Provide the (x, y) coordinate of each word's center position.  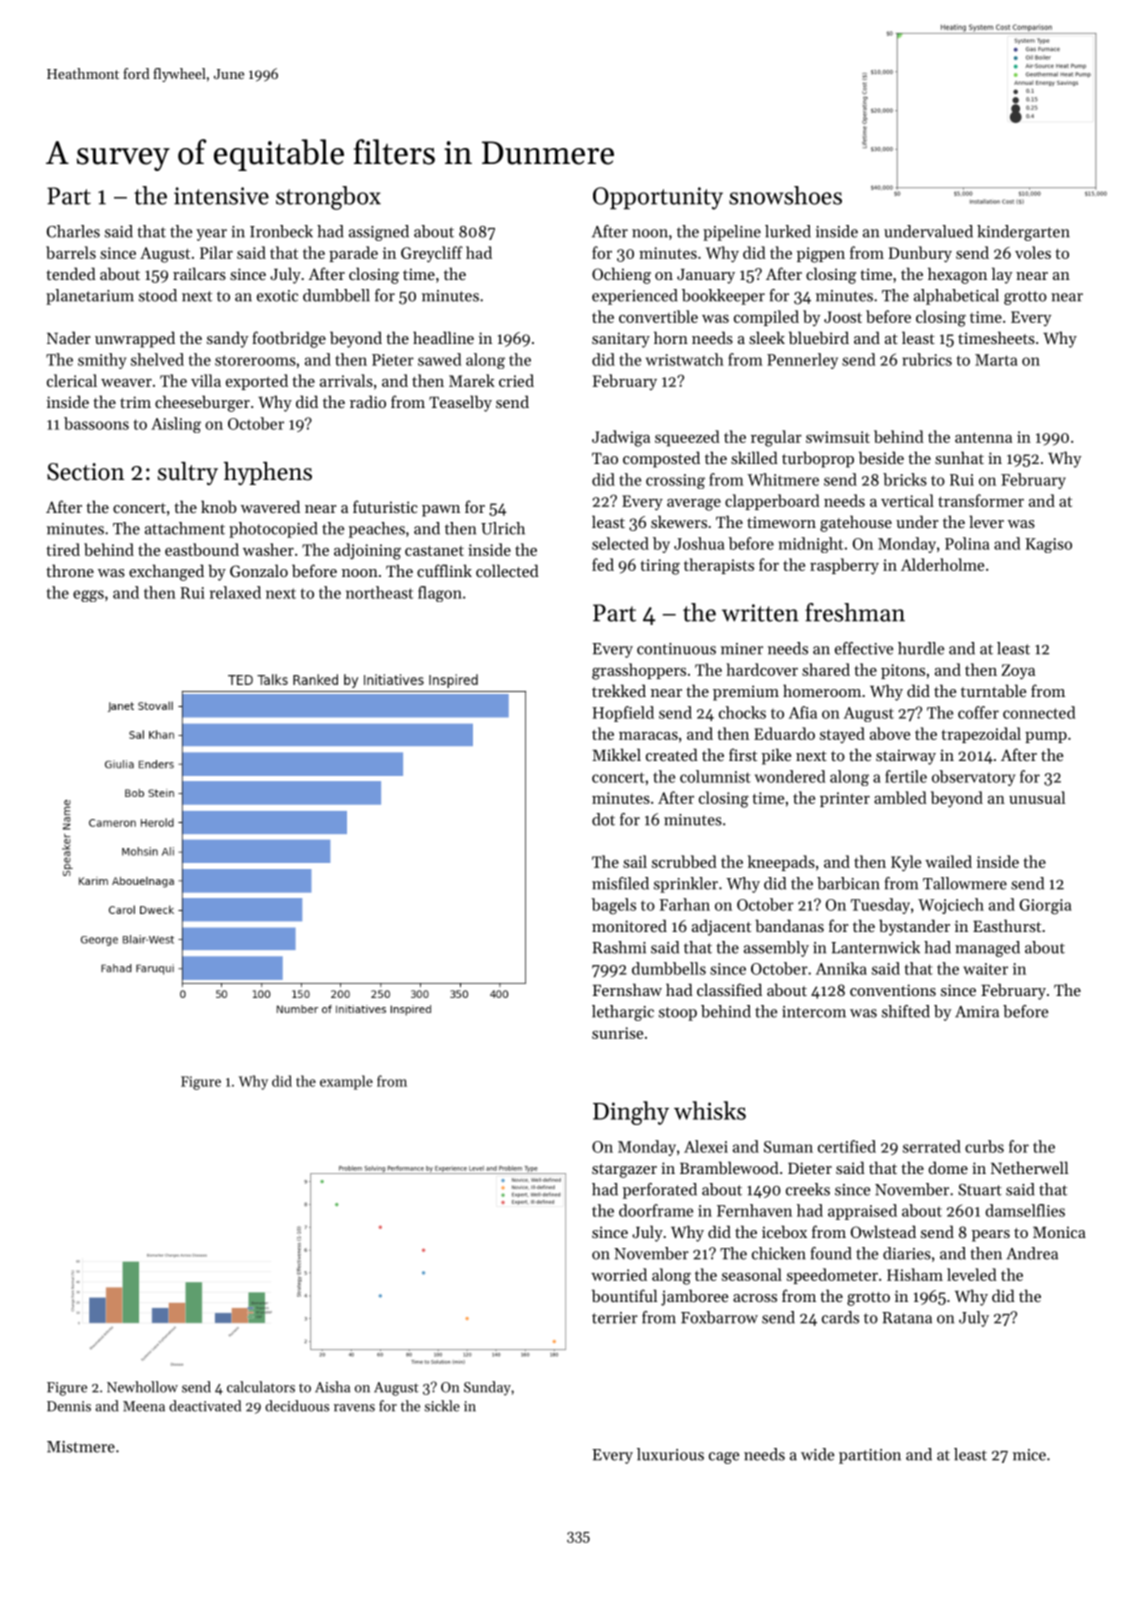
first (743, 754)
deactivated (205, 1406)
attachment (185, 528)
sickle (442, 1406)
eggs (88, 596)
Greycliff (432, 254)
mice (1029, 1455)
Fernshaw (627, 989)
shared (826, 669)
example (346, 1082)
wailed (948, 861)
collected (507, 570)
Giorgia (1045, 907)
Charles (73, 231)
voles (1033, 252)
